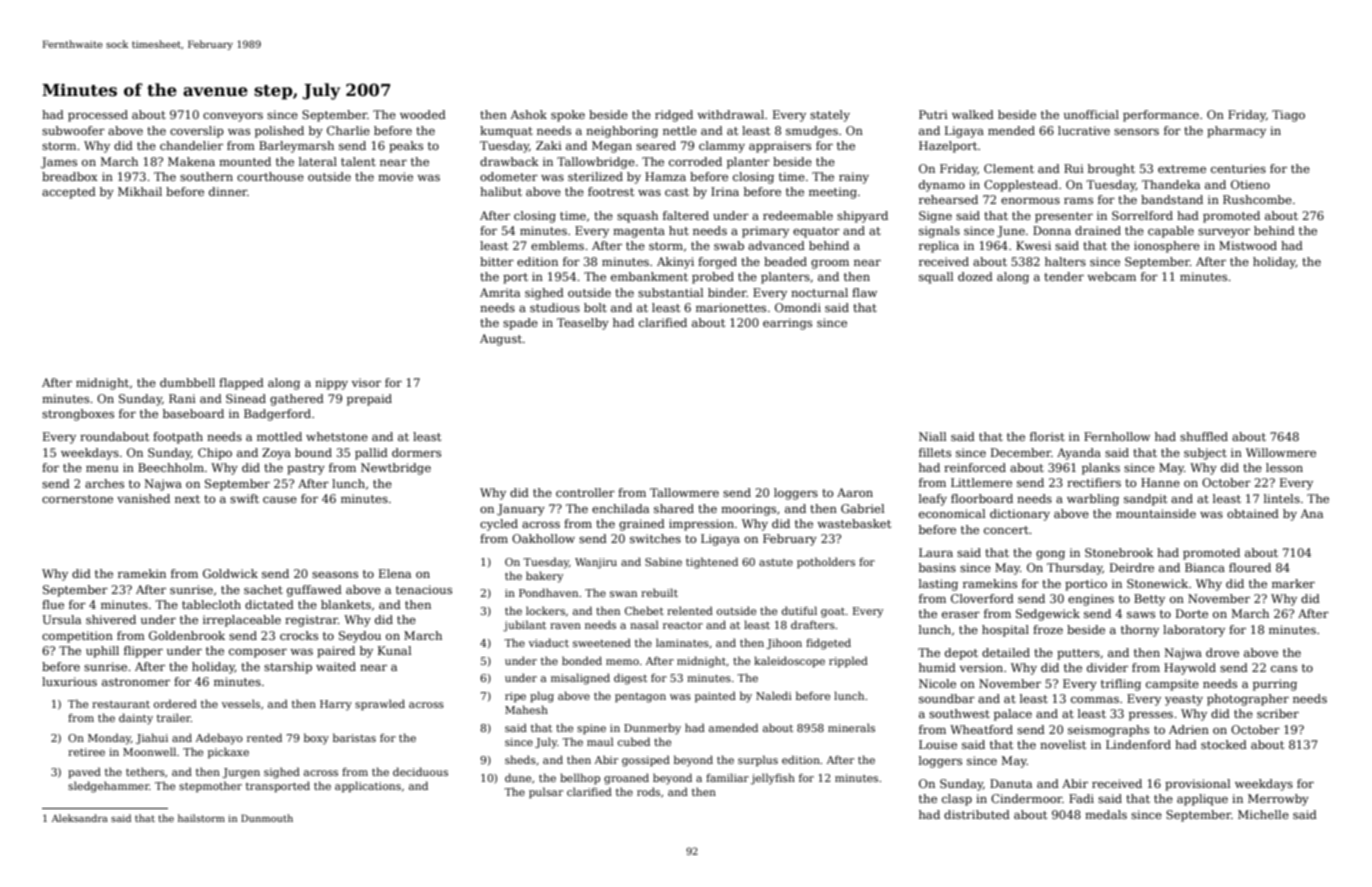  I want to click on gathered, so click(297, 400).
